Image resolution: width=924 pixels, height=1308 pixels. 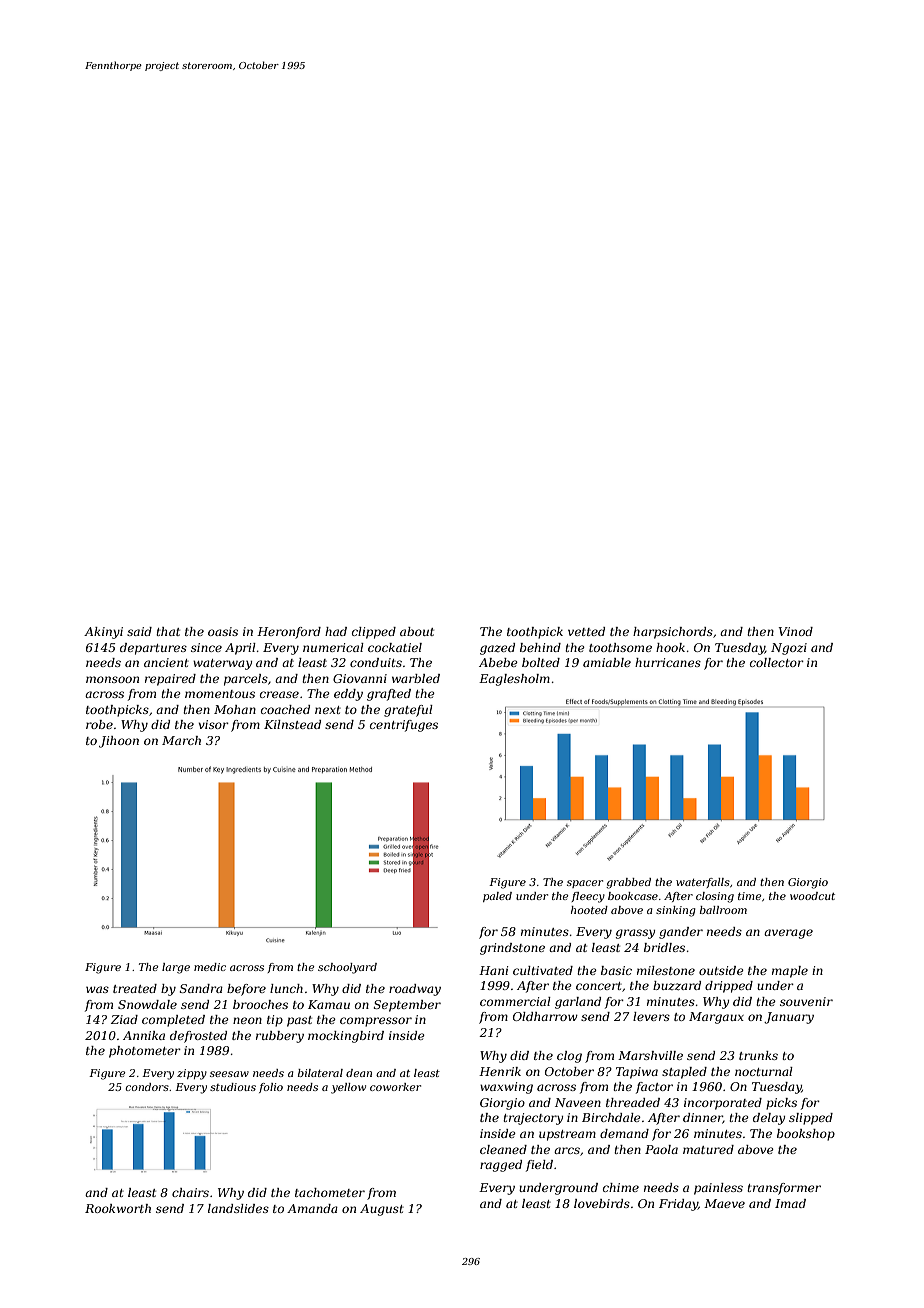 What do you see at coordinates (330, 1192) in the page?
I see `tachometer` at bounding box center [330, 1192].
